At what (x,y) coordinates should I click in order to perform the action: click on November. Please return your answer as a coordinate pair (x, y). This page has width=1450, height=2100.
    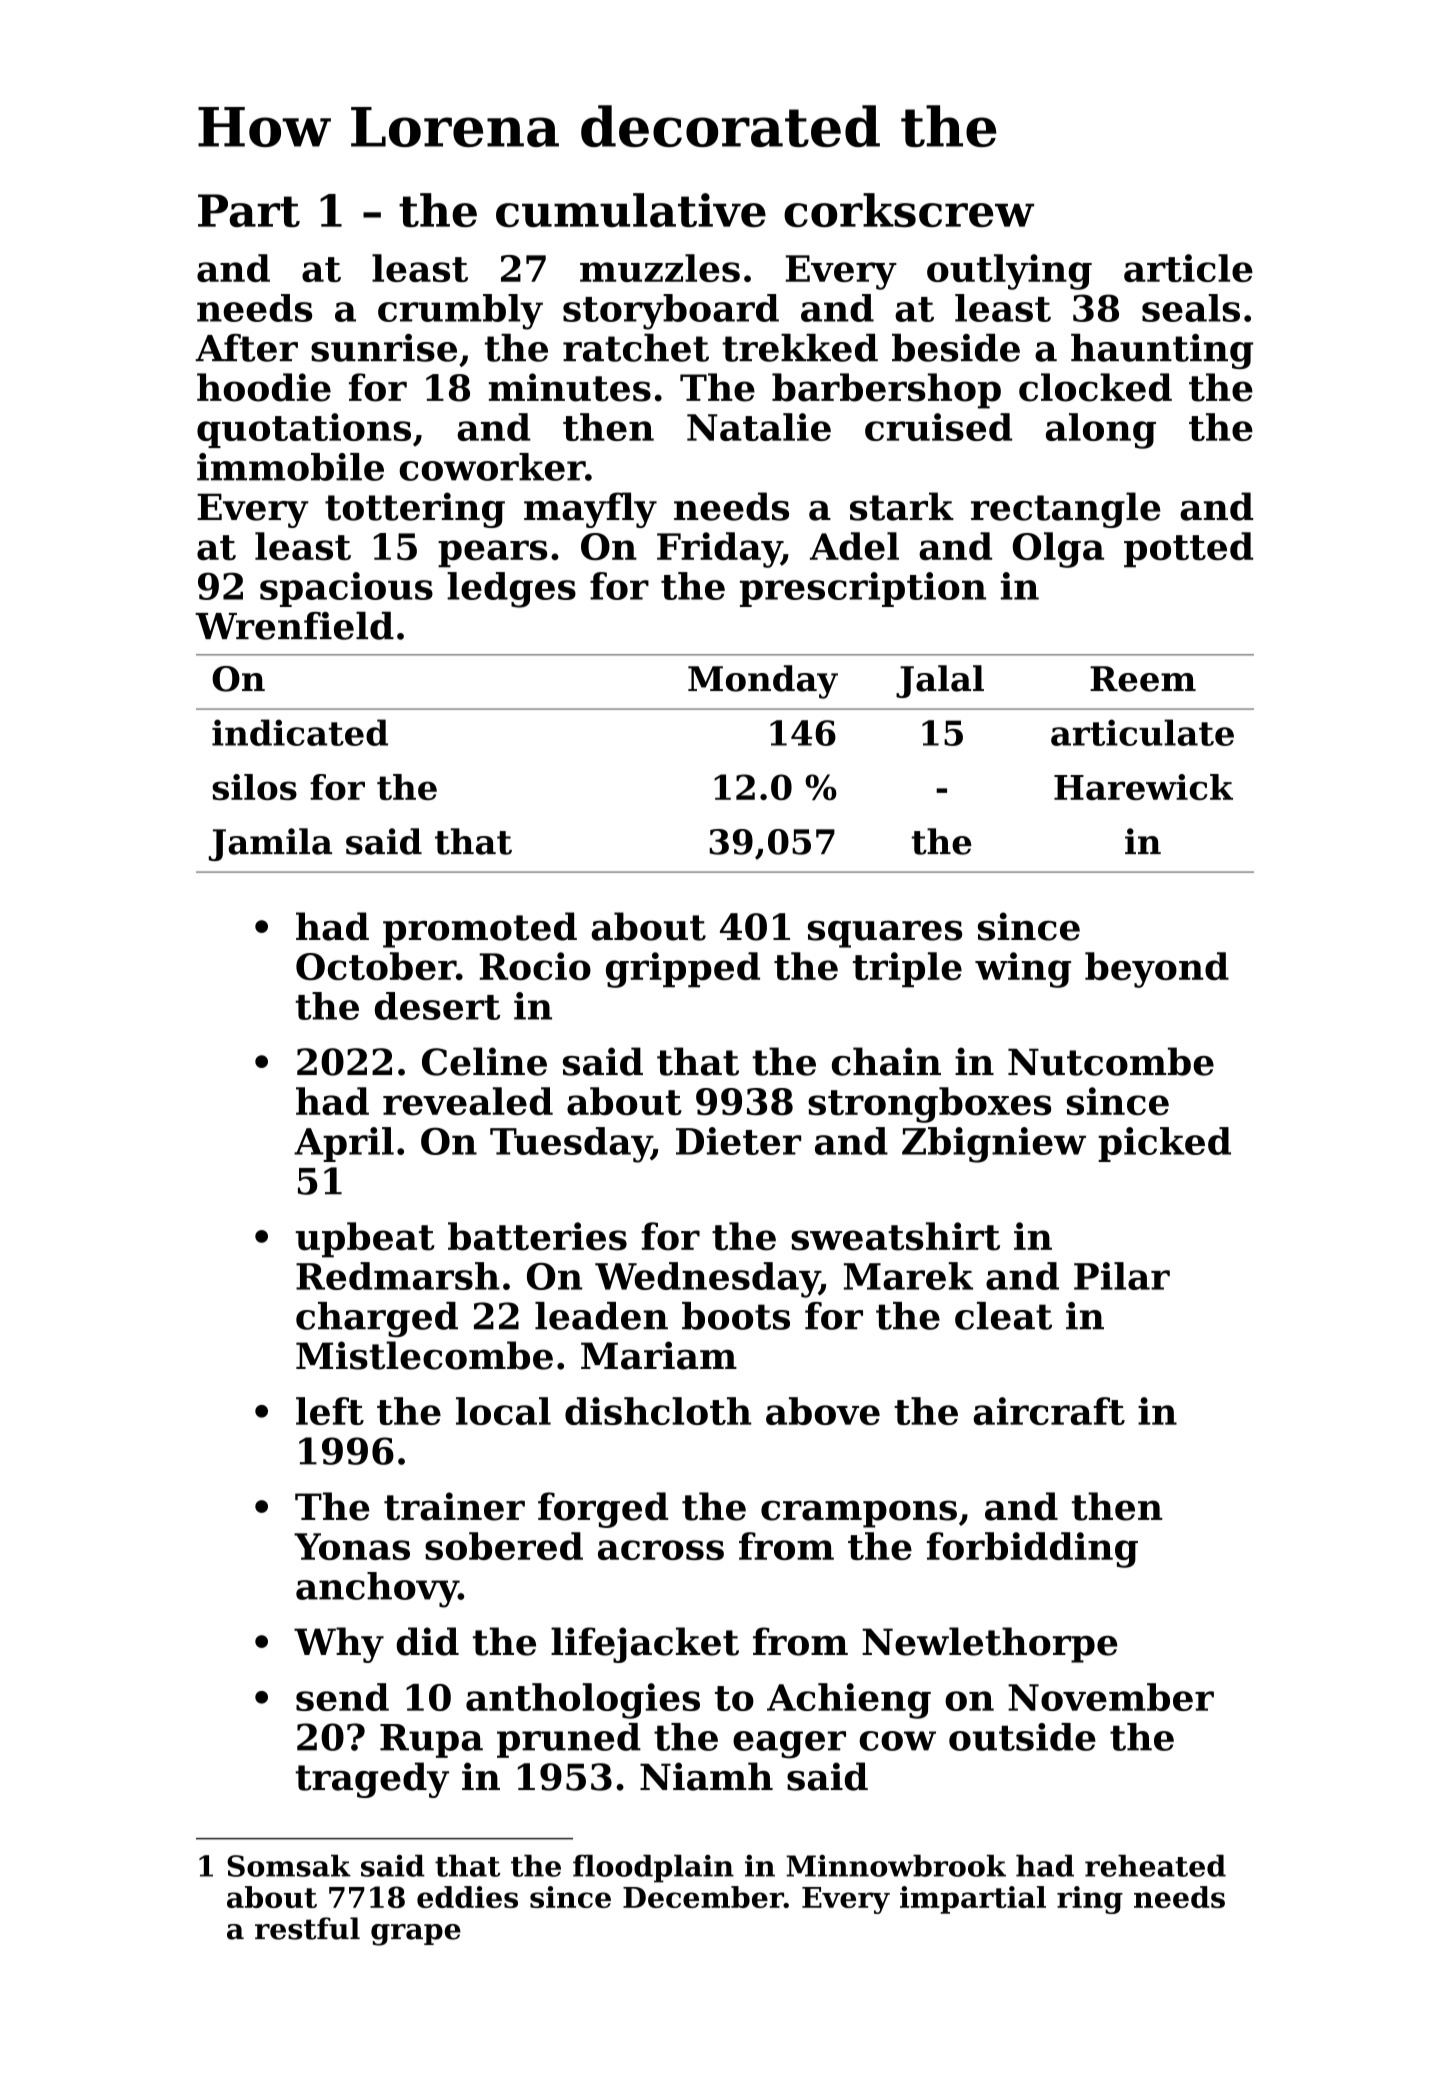
    Looking at the image, I should click on (1111, 1697).
